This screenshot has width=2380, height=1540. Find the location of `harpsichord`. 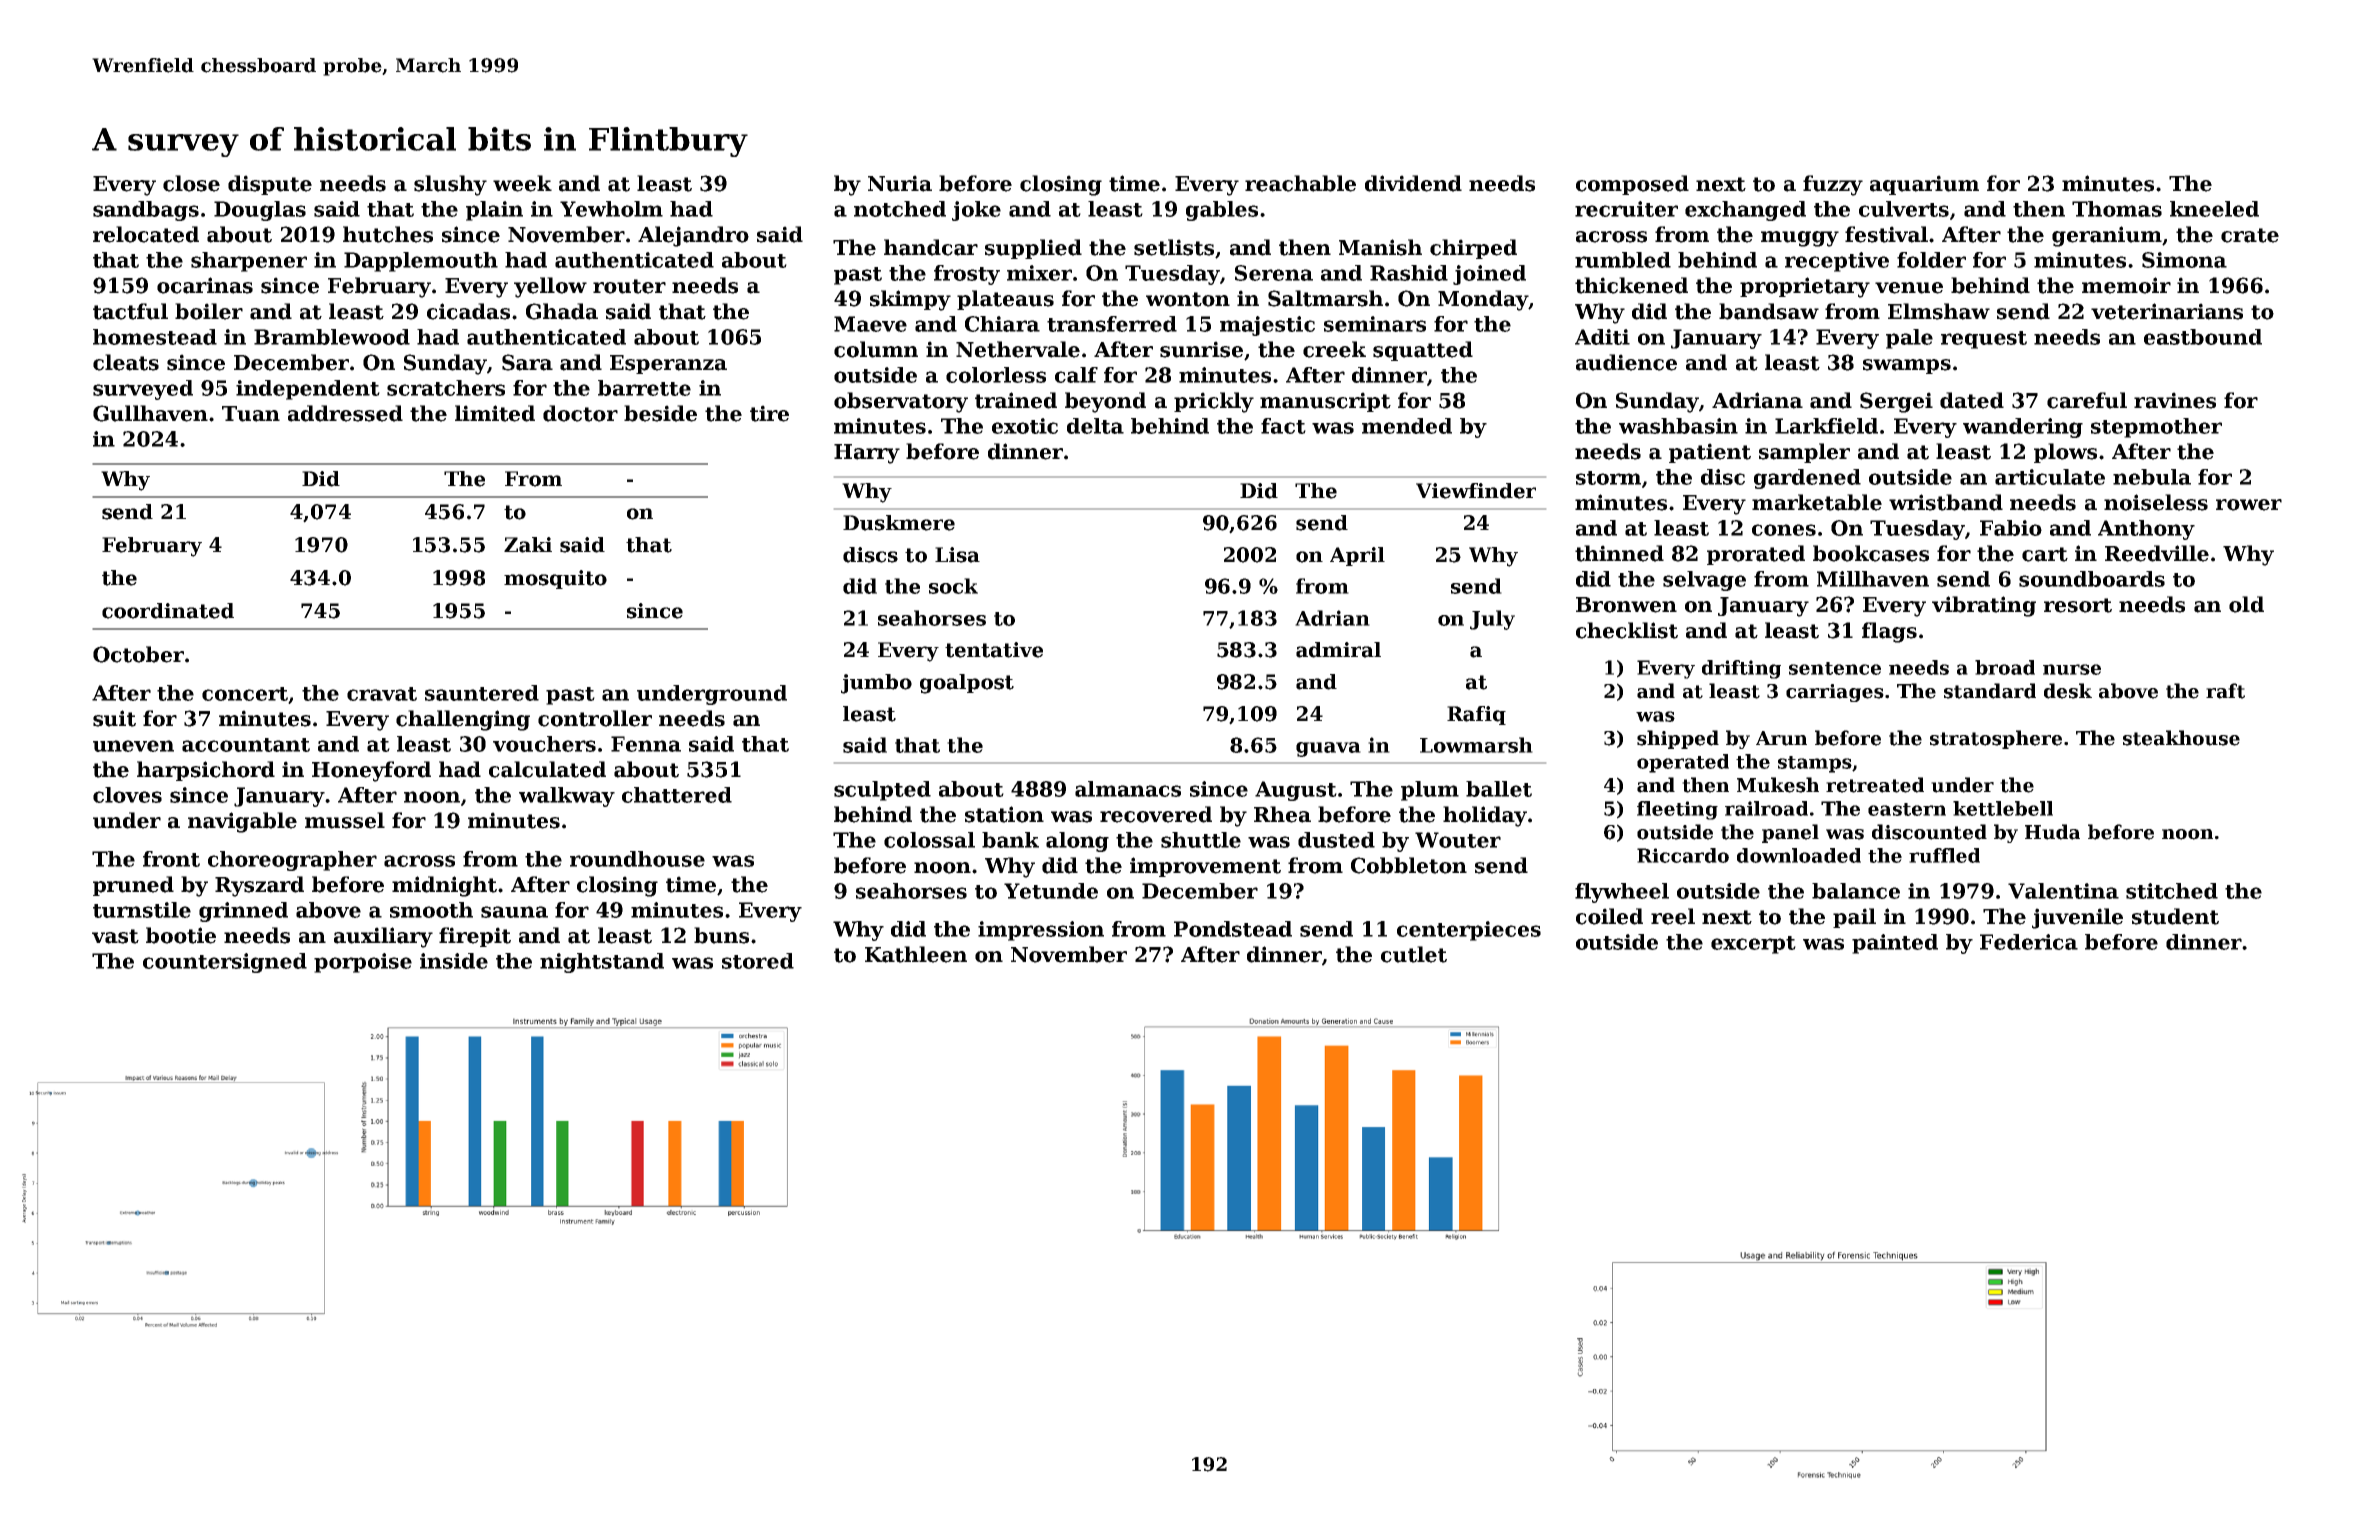

harpsichord is located at coordinates (206, 771).
